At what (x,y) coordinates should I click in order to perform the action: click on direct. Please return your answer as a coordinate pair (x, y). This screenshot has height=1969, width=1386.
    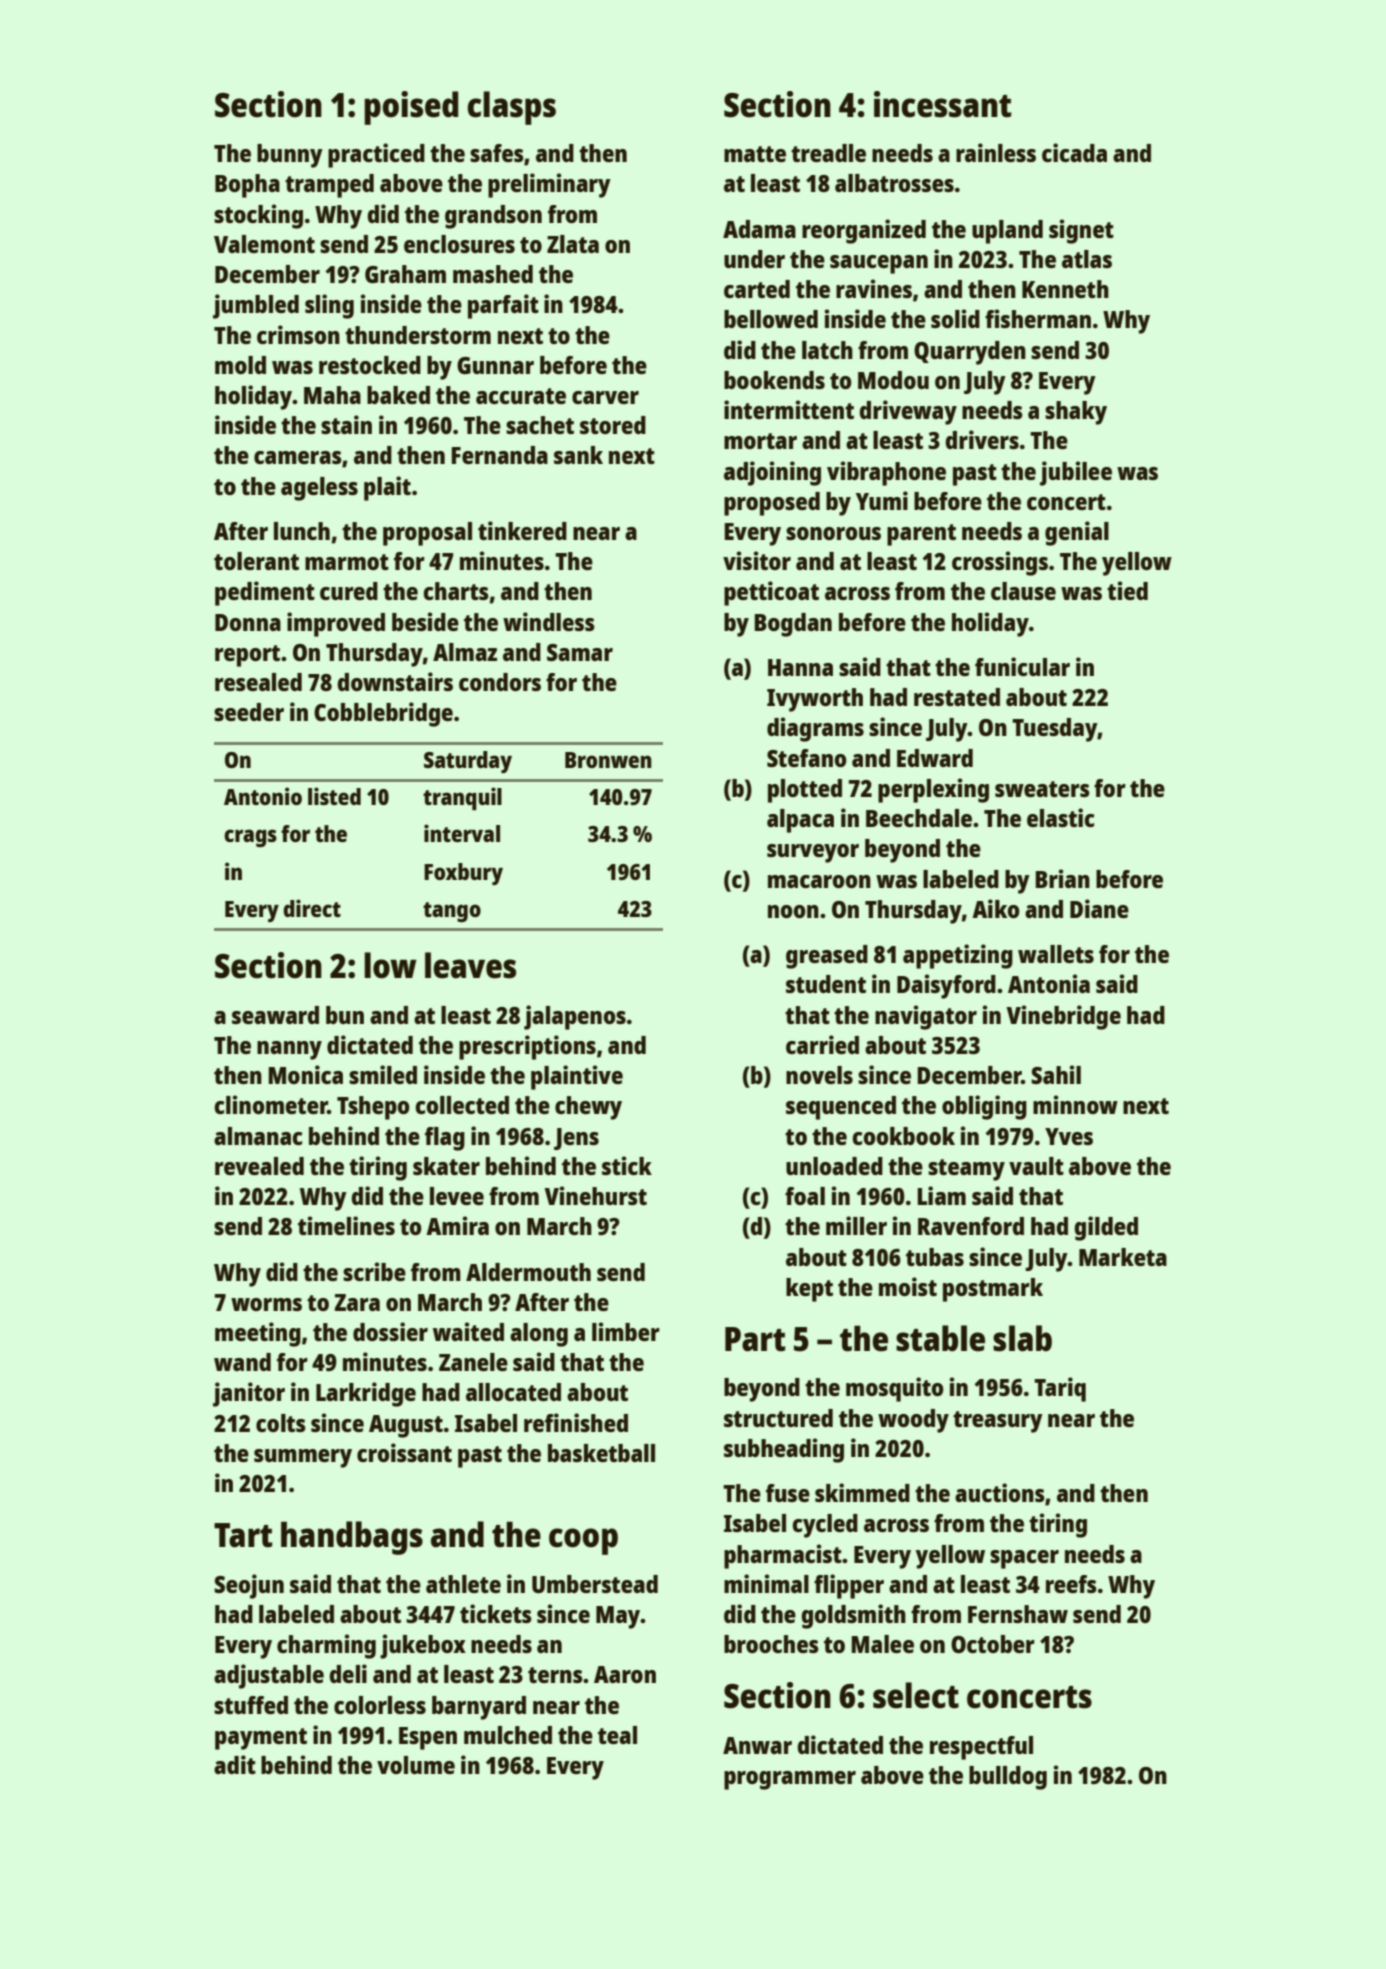
    Looking at the image, I should click on (312, 908).
